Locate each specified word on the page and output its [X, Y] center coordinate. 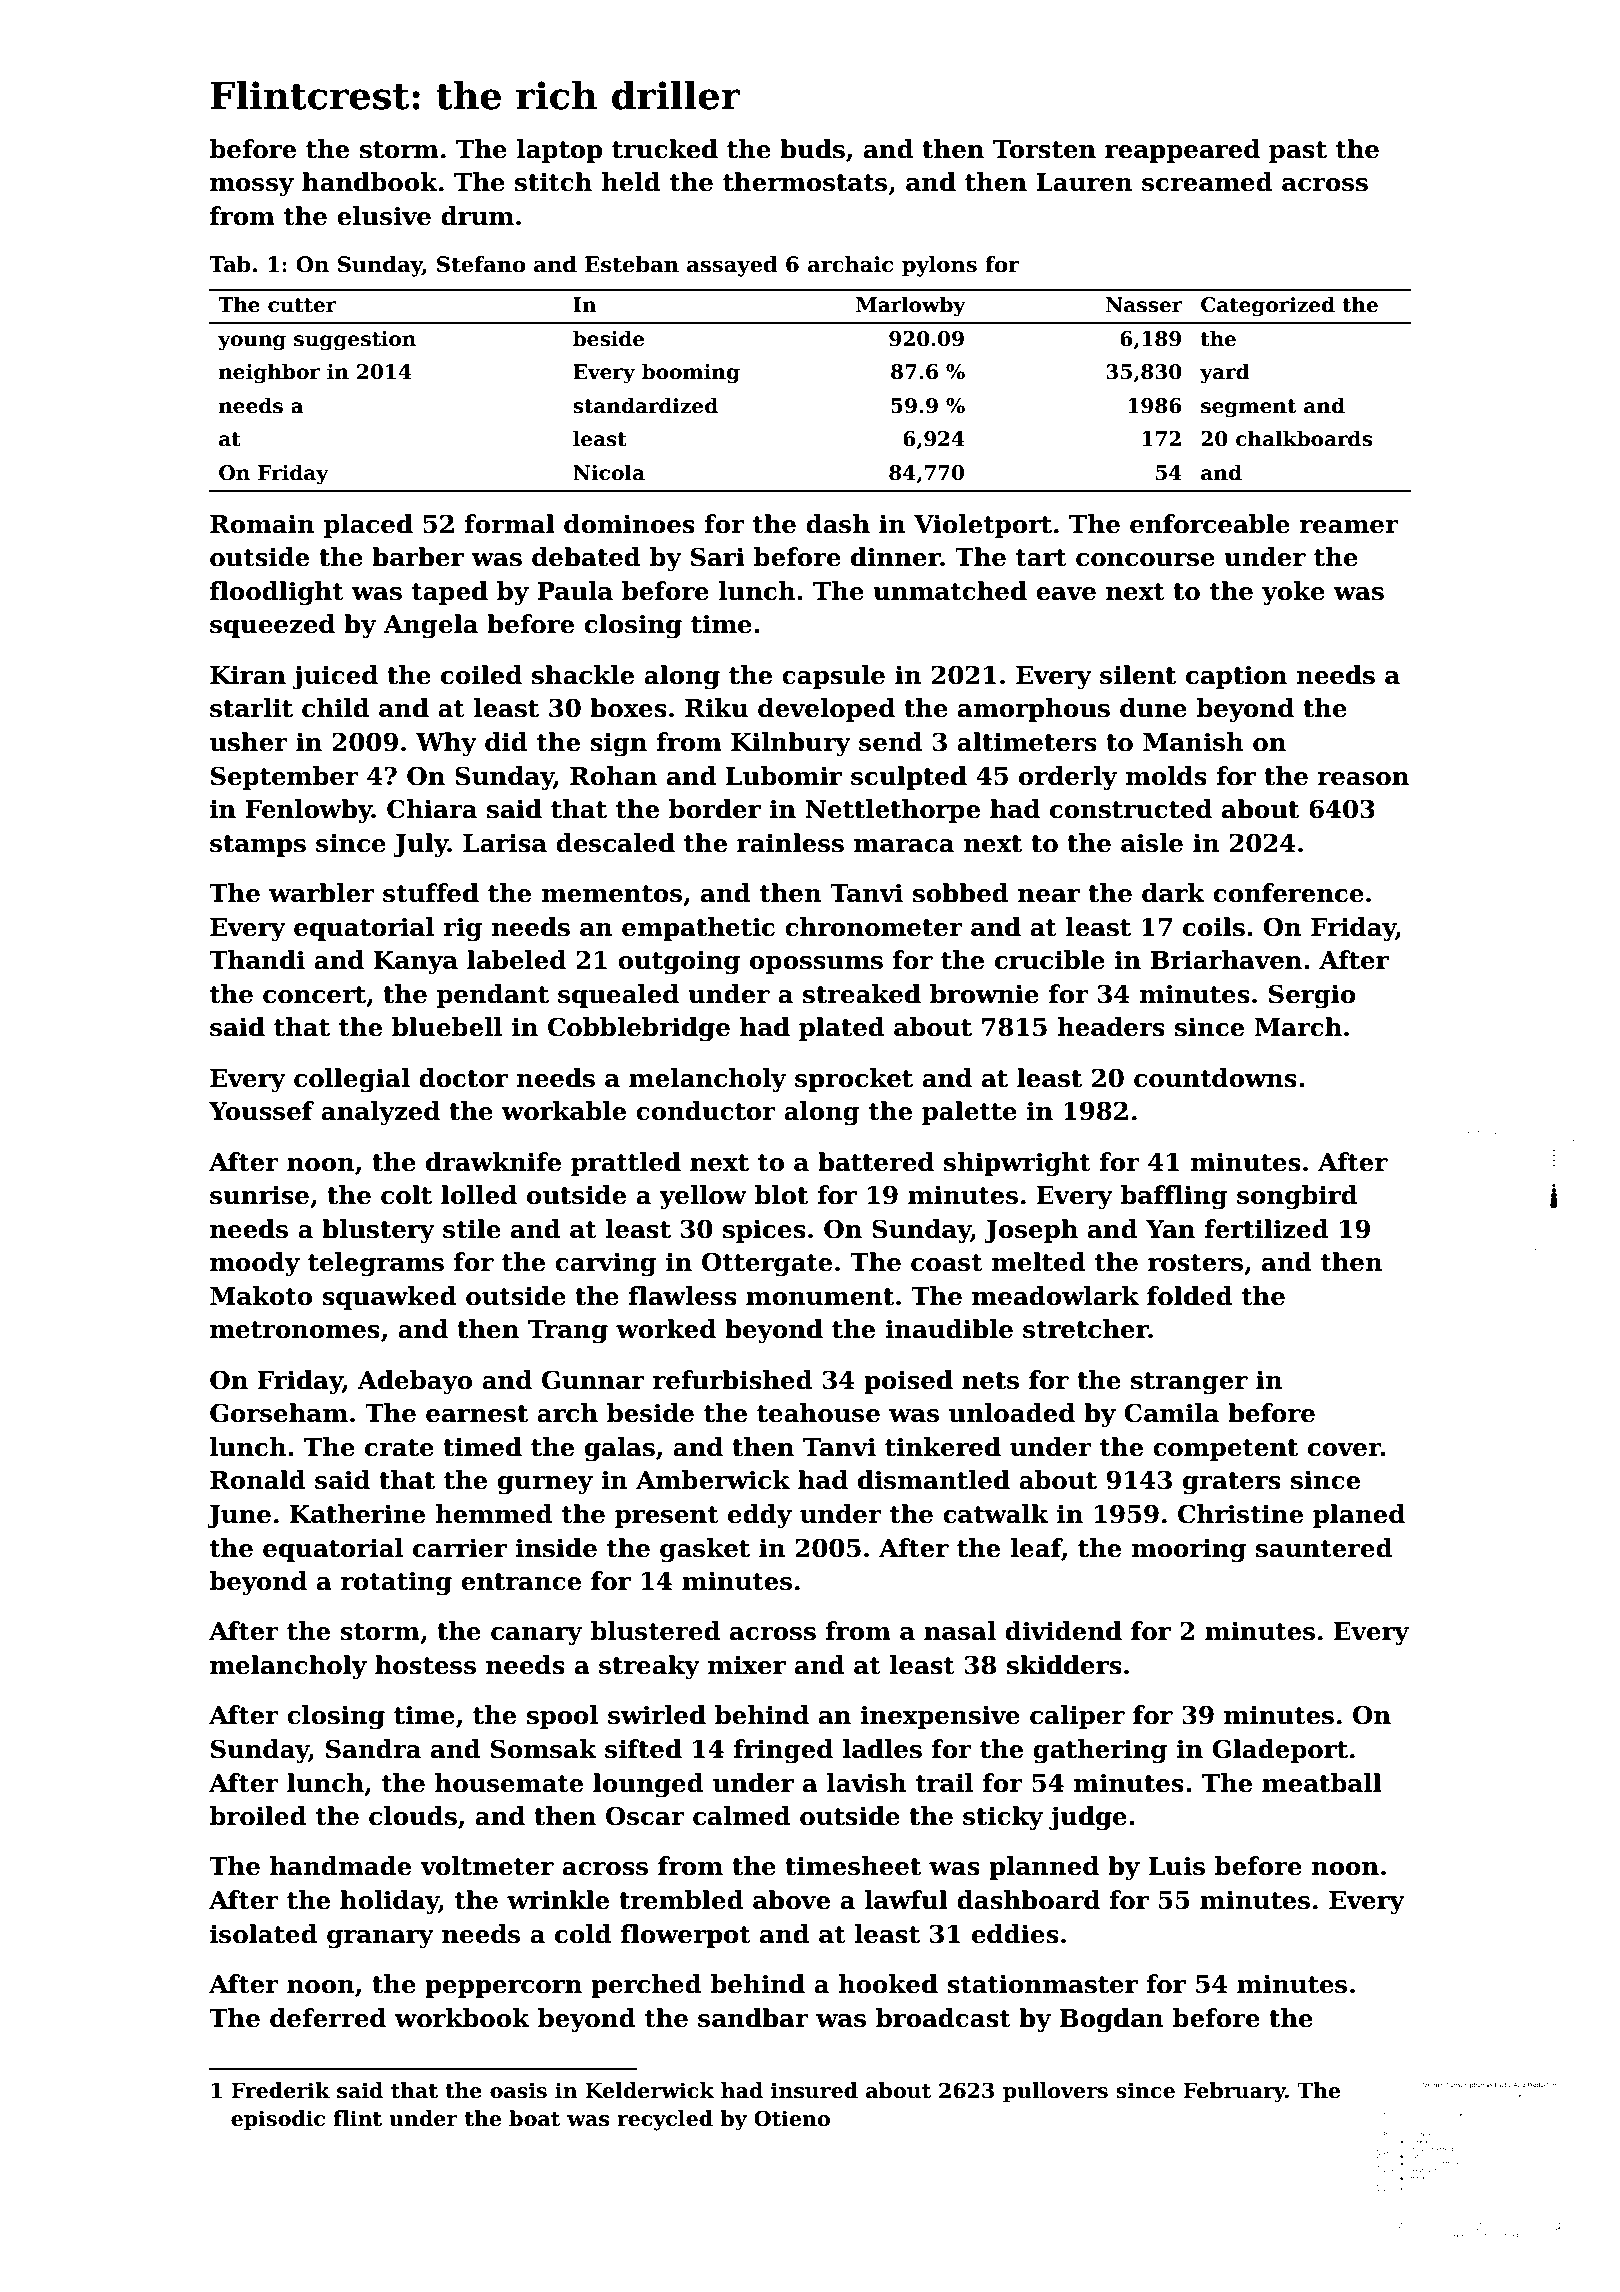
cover [1344, 1450]
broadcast [943, 2018]
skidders [1064, 1665]
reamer [1349, 527]
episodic [278, 2120]
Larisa [505, 843]
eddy [760, 1516]
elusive [384, 216]
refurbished [733, 1380]
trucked [665, 149]
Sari [718, 557]
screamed [1207, 182]
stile [472, 1229]
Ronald [258, 1480]
